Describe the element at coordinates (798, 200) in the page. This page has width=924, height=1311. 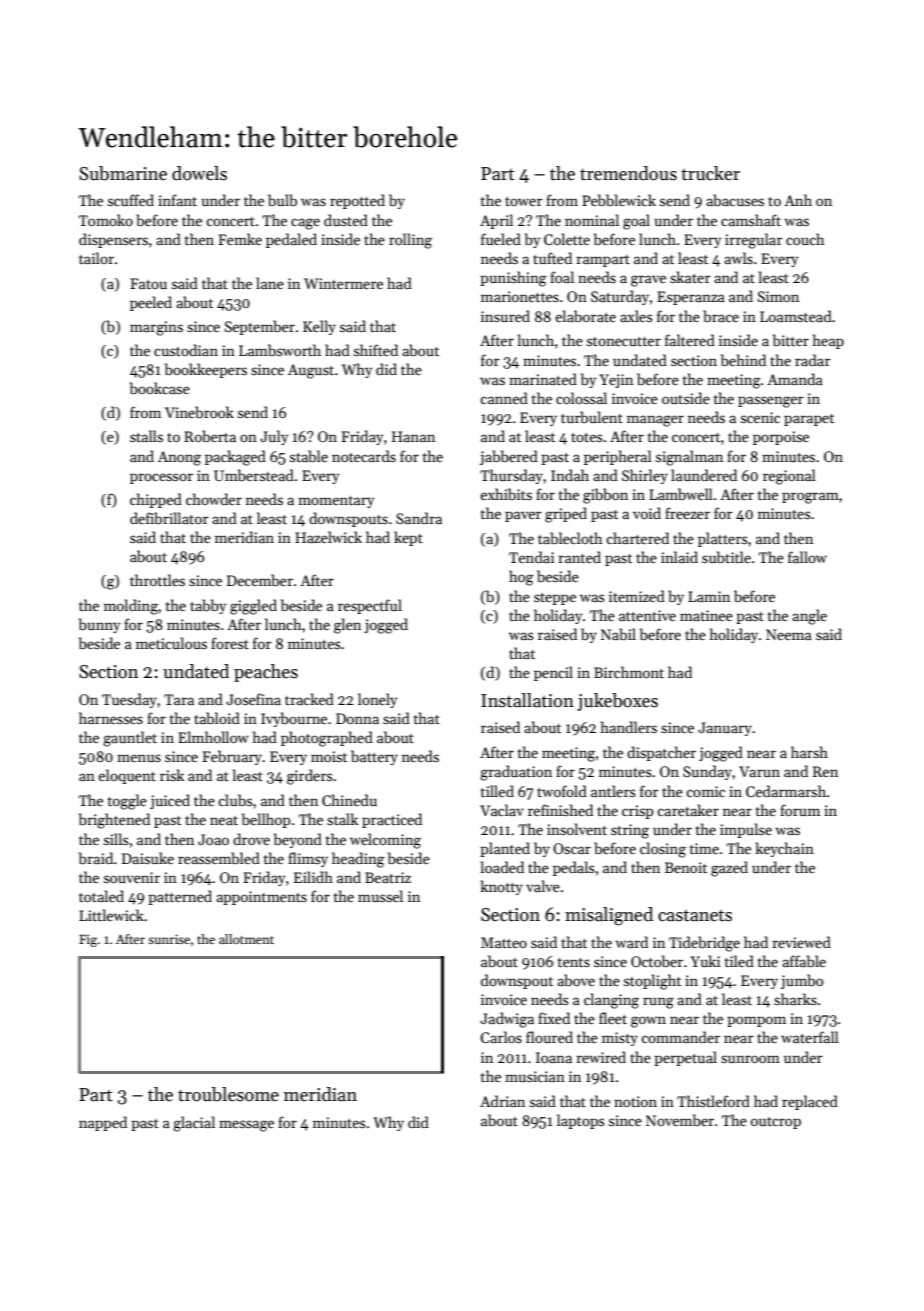
I see `Anh` at that location.
